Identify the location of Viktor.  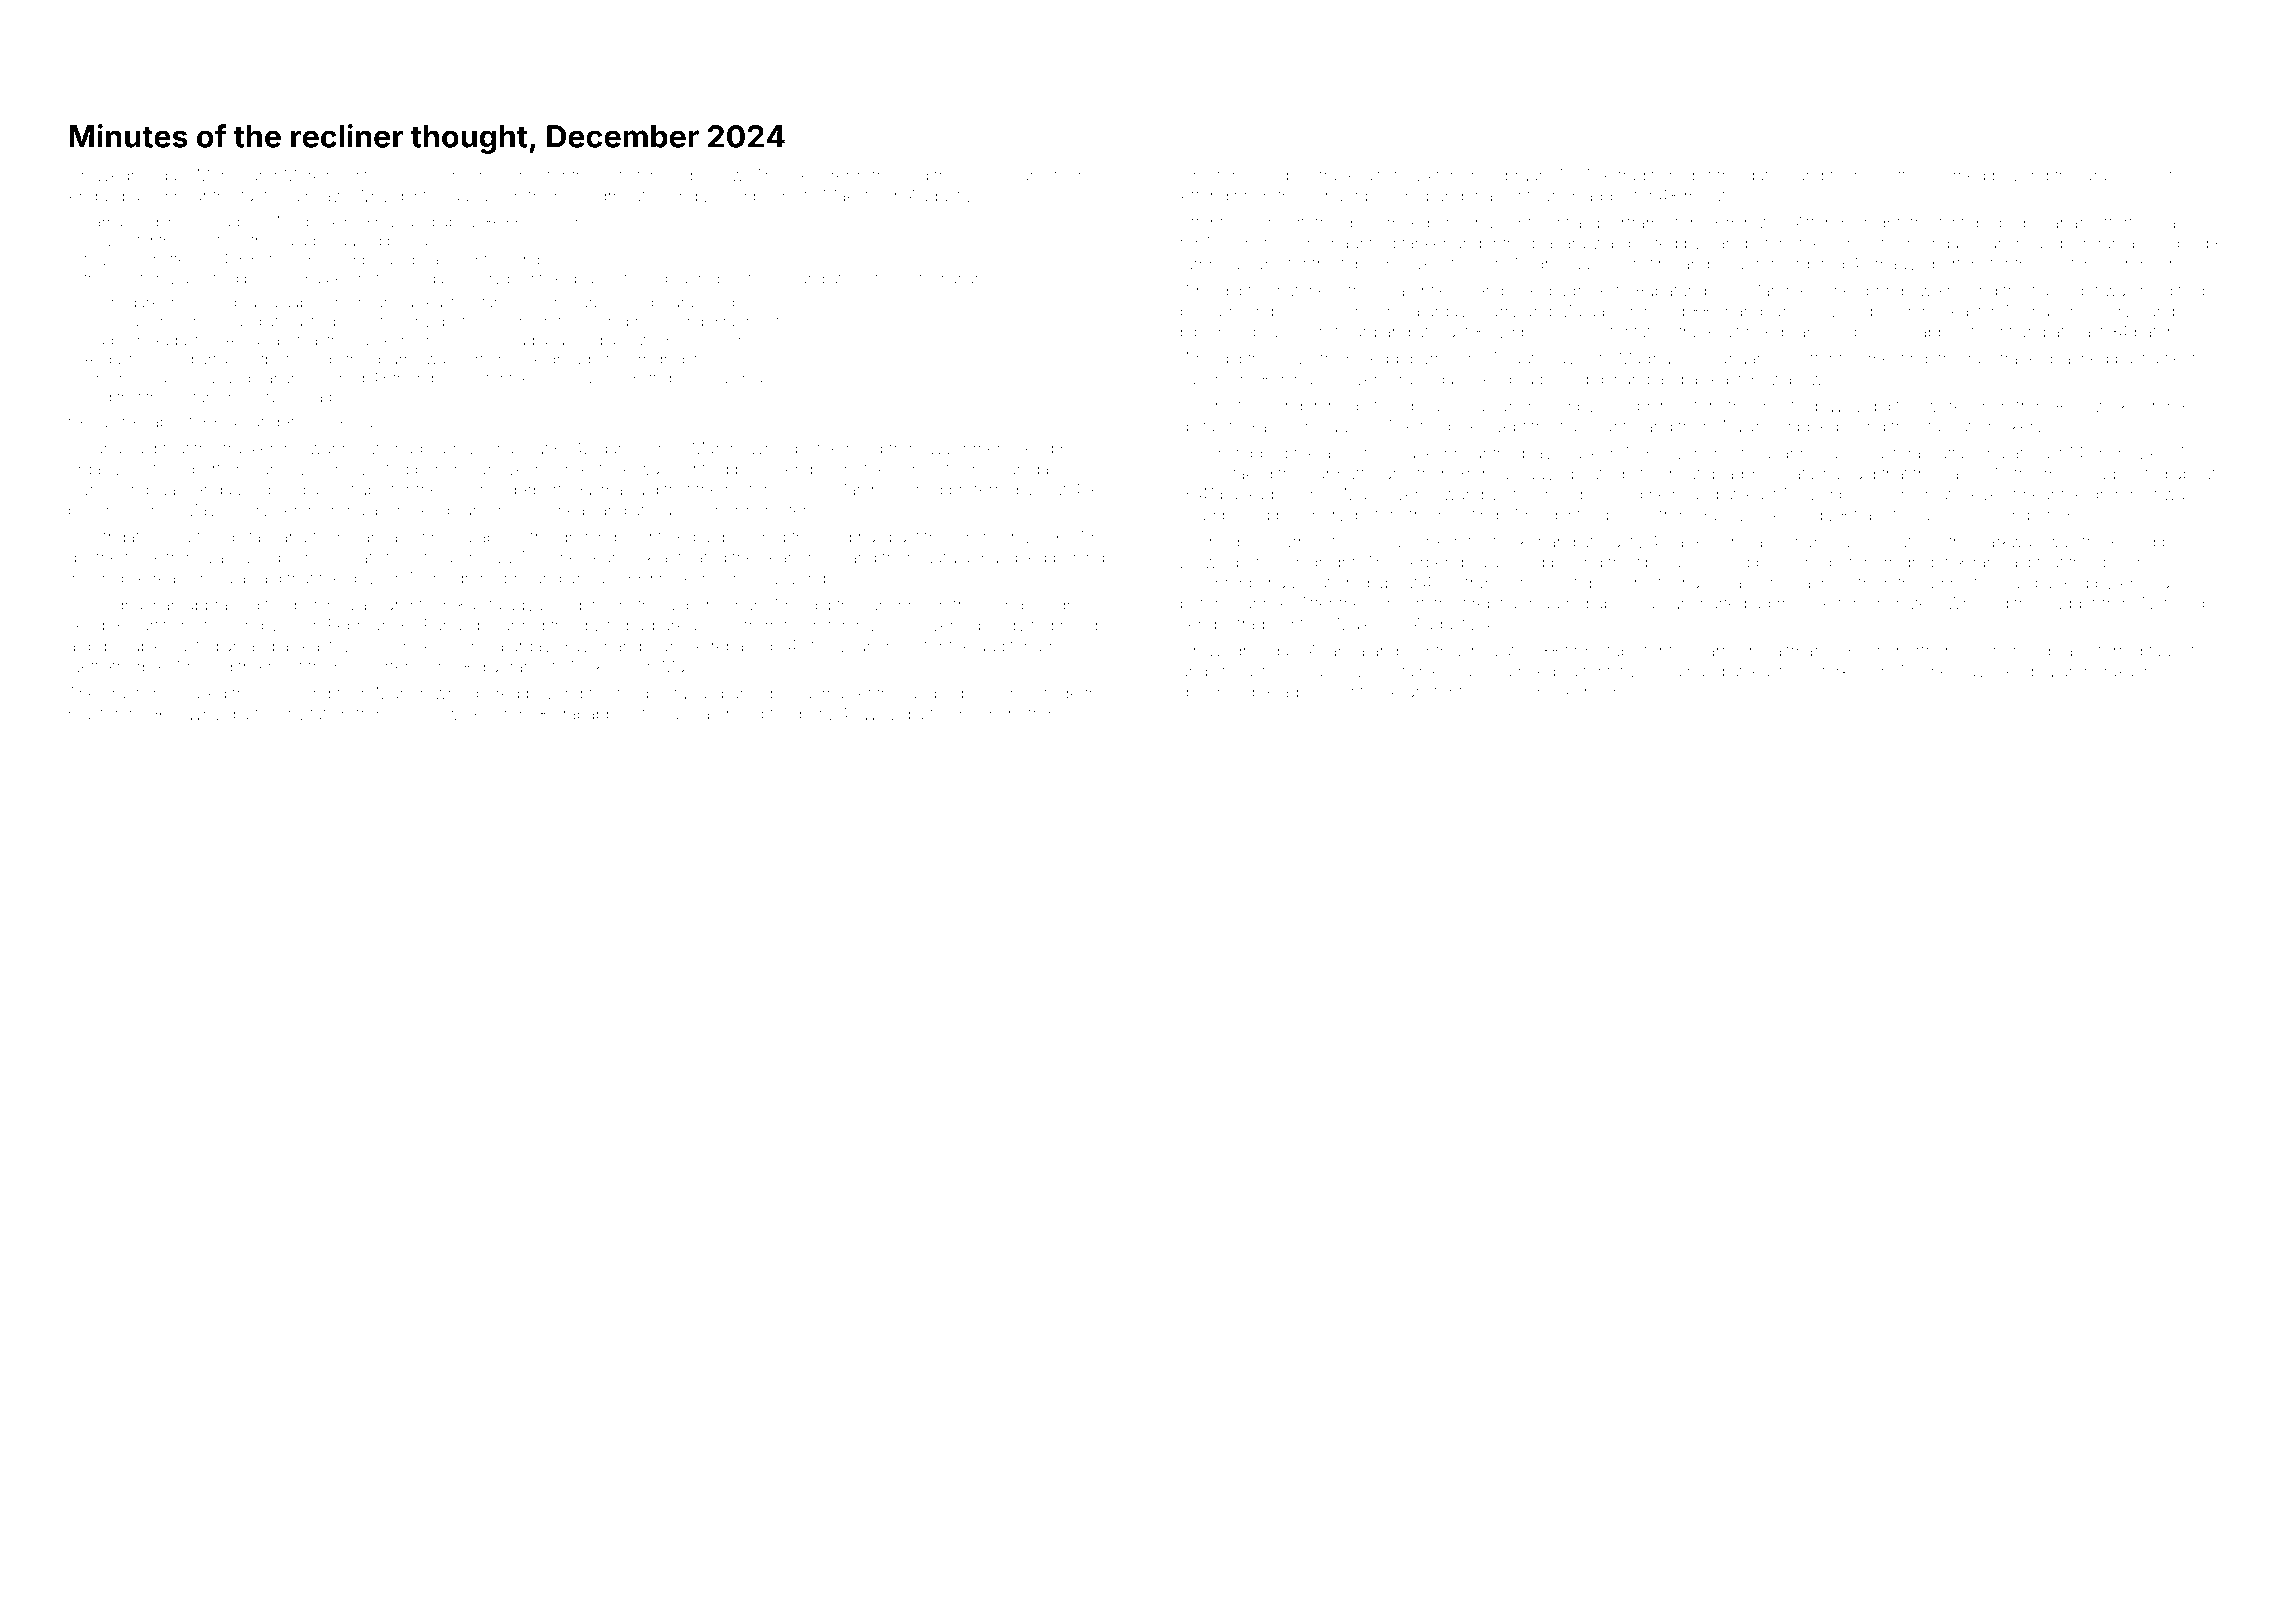
(1434, 175).
